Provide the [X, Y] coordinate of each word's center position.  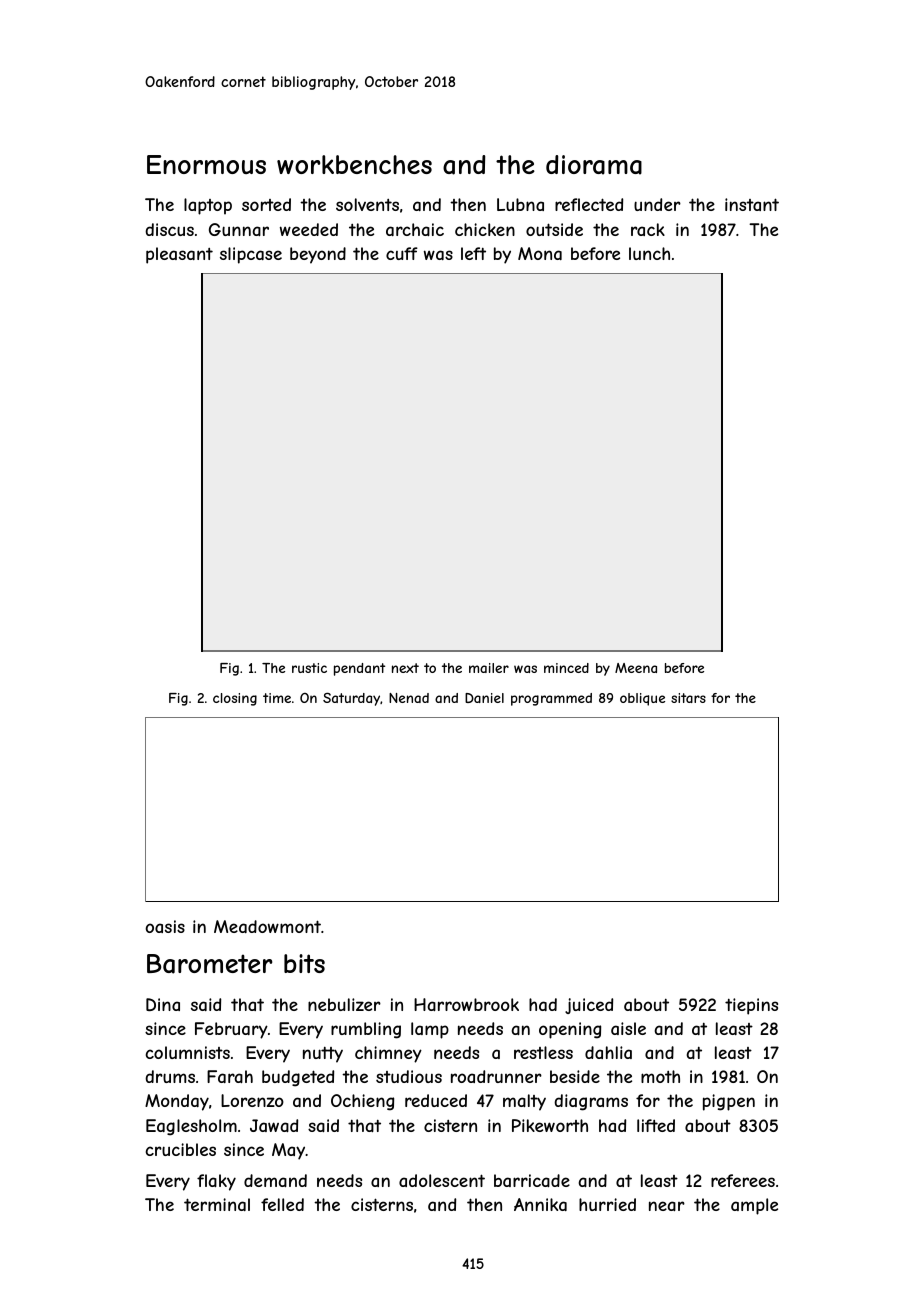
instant [752, 204]
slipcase [251, 255]
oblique [642, 699]
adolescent [442, 1180]
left [473, 253]
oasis [165, 926]
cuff [402, 253]
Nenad [409, 698]
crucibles [181, 1149]
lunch [649, 253]
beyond [318, 255]
